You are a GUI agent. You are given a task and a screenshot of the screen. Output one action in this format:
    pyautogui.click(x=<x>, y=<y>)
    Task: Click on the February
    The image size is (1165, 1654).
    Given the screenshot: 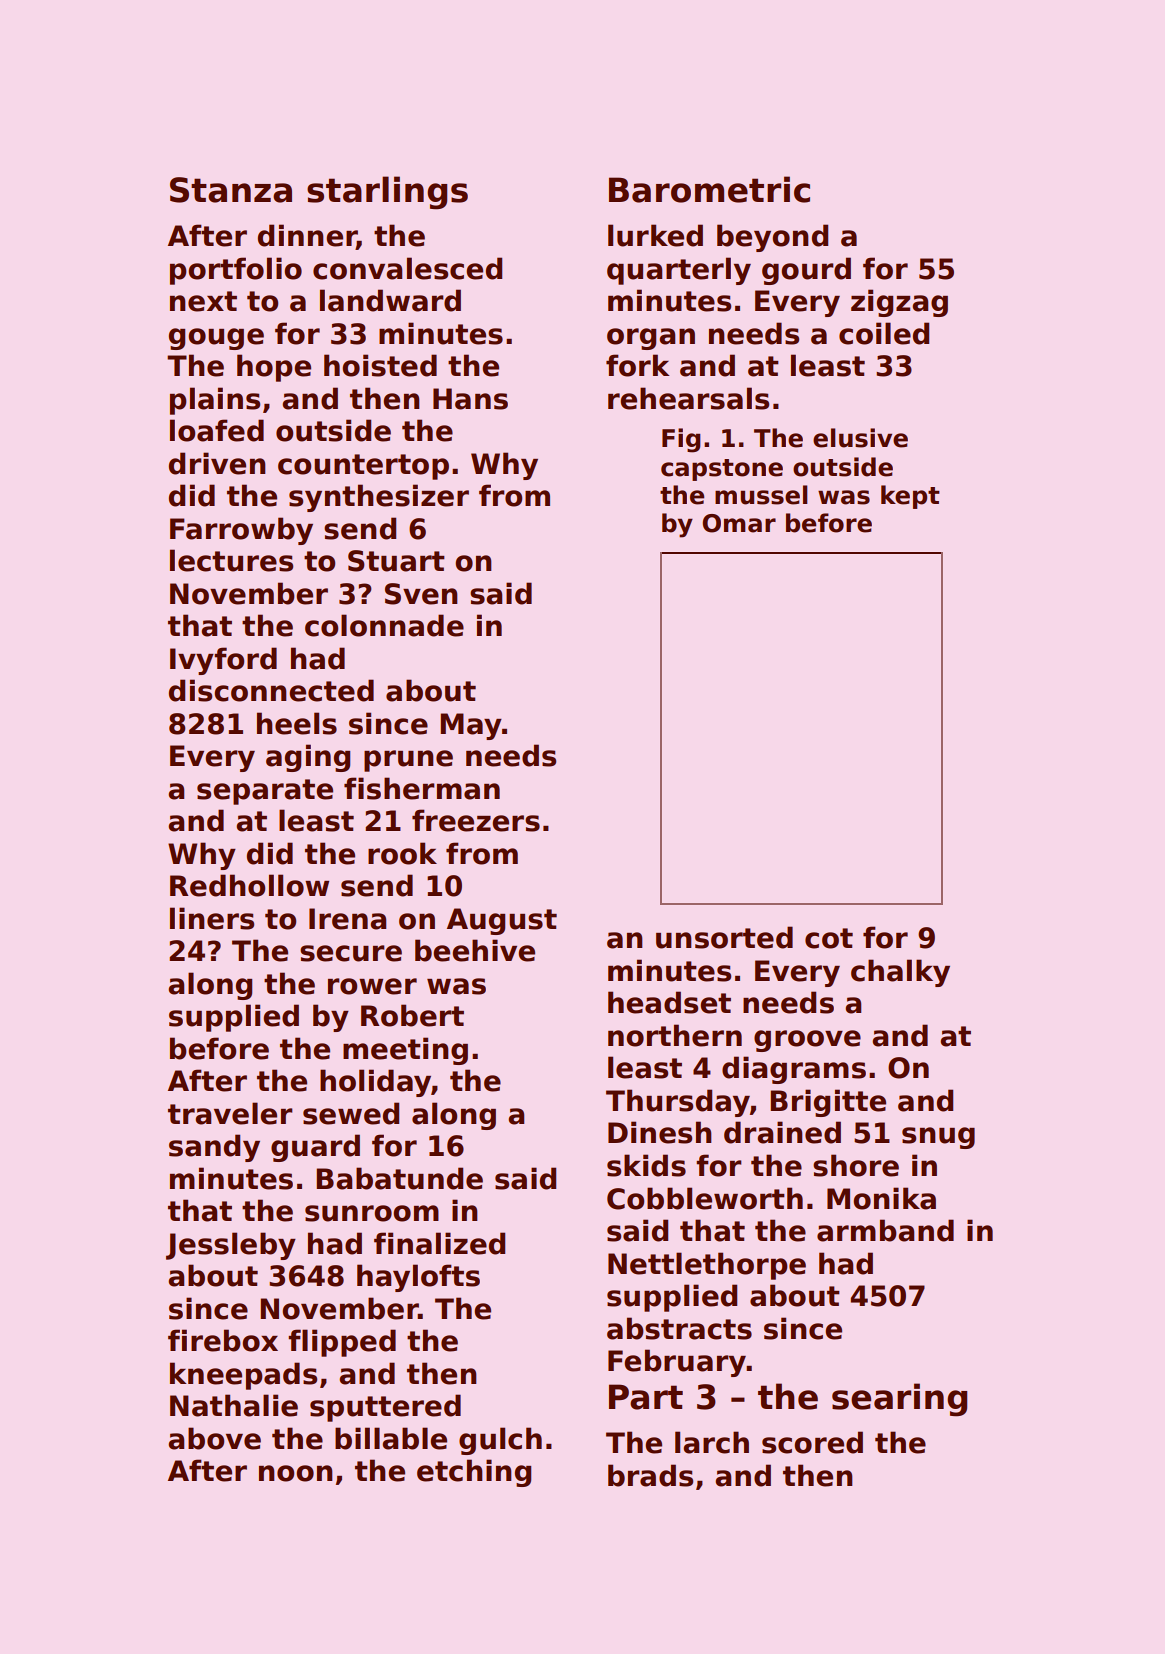 What is the action you would take?
    pyautogui.click(x=677, y=1363)
